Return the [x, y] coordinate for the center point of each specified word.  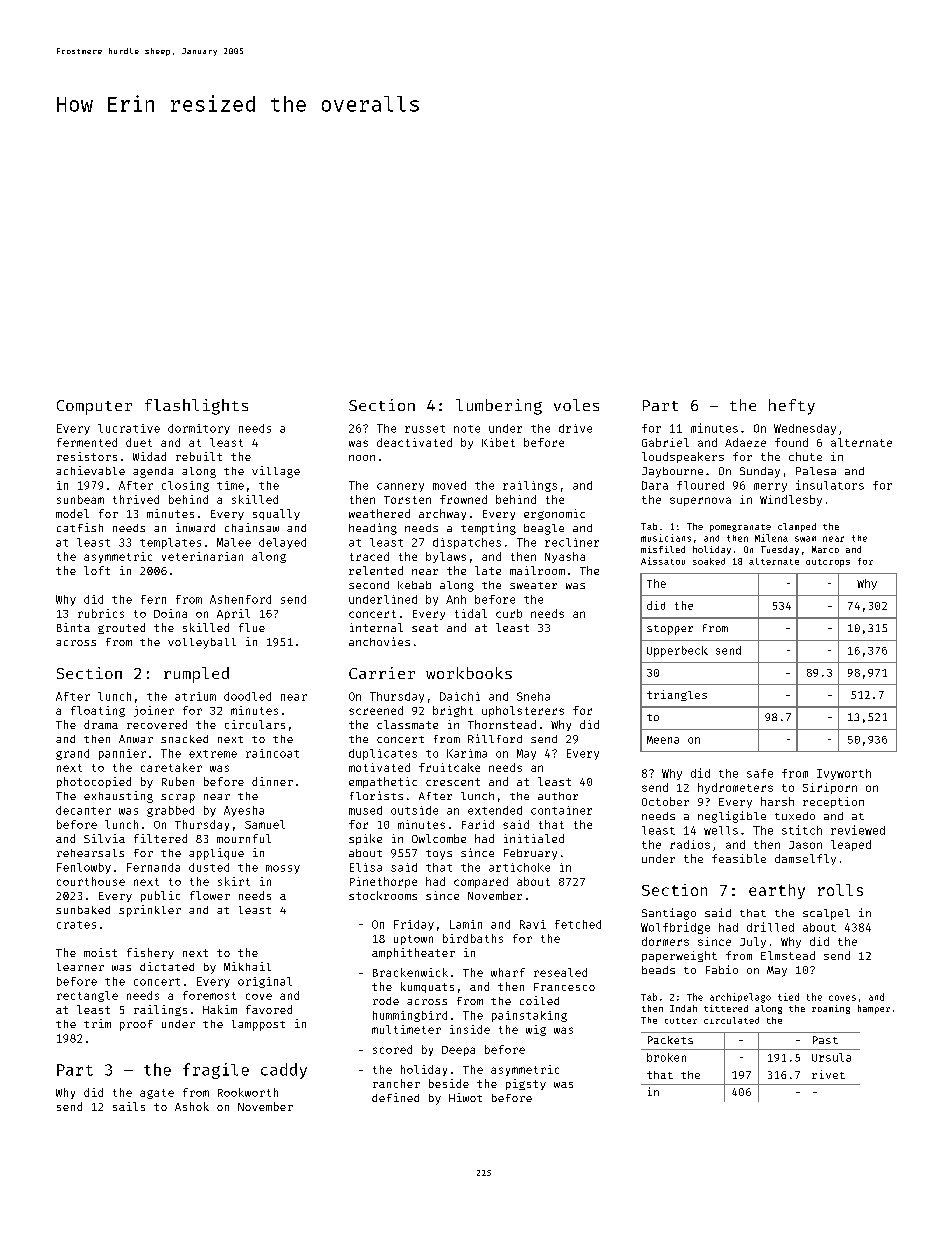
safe [760, 773]
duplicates [383, 754]
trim [97, 1023]
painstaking [529, 1016]
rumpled [196, 675]
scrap [178, 798]
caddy [284, 1071]
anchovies [379, 641]
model [72, 513]
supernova [700, 501]
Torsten [407, 500]
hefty [792, 407]
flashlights [196, 407]
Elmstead [788, 955]
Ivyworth [844, 774]
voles [576, 405]
